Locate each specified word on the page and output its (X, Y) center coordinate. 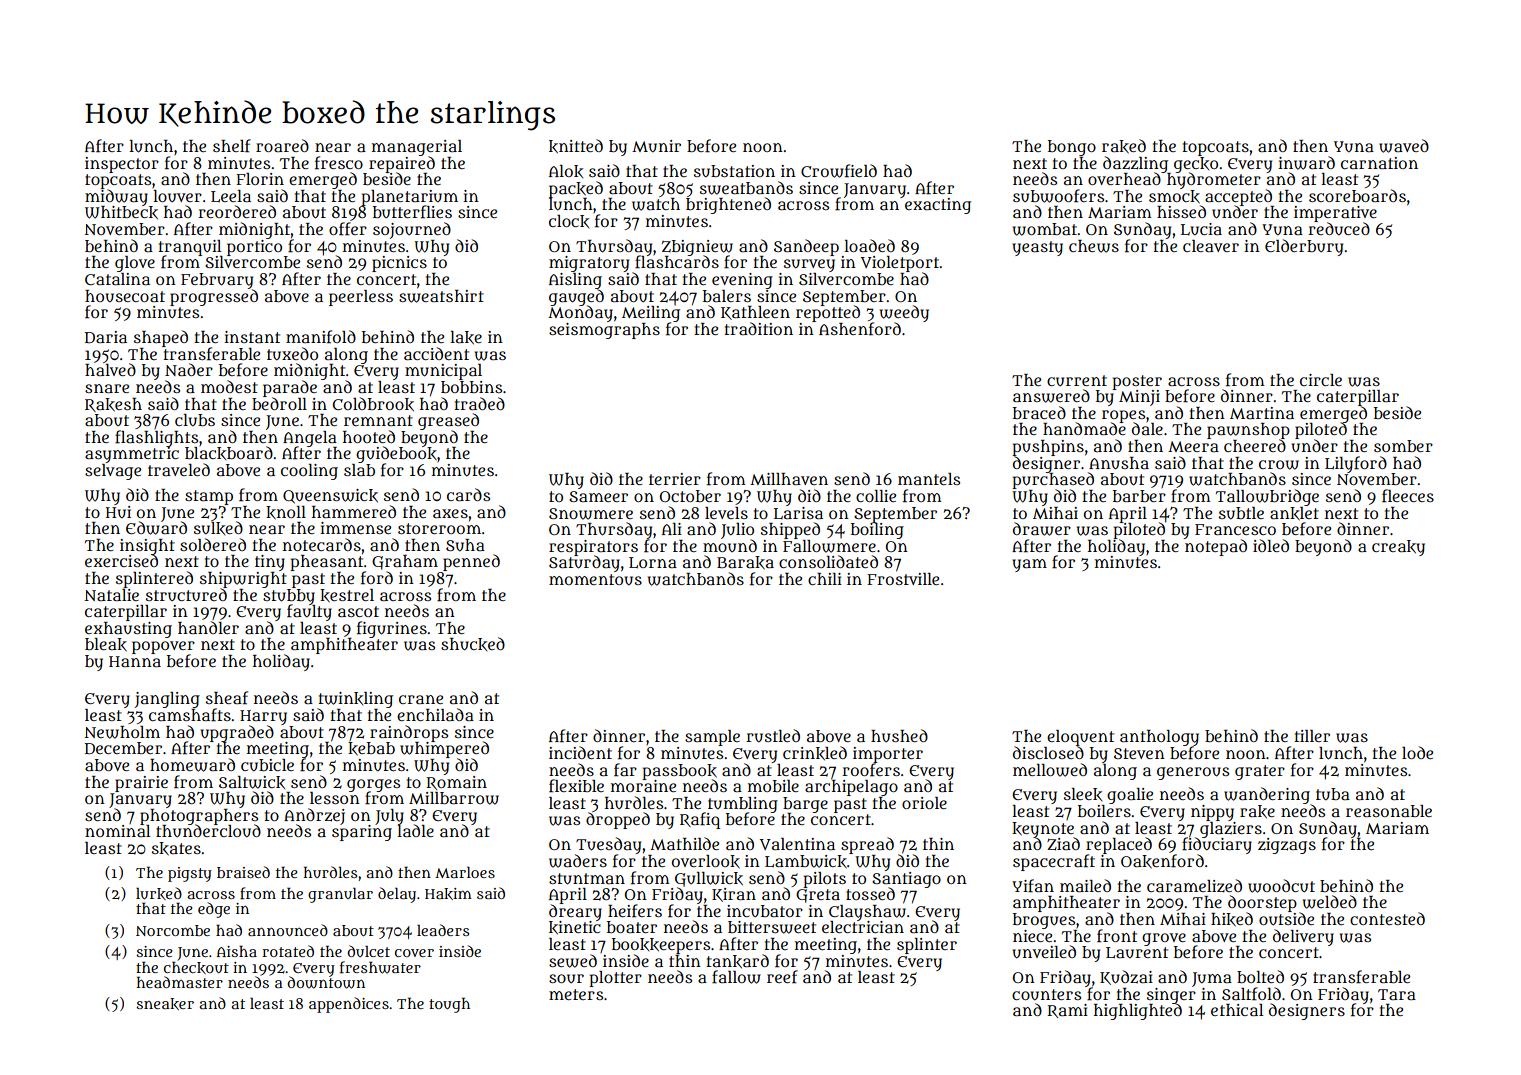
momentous (595, 580)
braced (1039, 412)
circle (1321, 380)
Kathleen (755, 313)
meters (576, 994)
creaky (1398, 548)
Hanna (135, 661)
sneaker (165, 1004)
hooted (369, 436)
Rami (1067, 1011)
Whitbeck (121, 213)
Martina (1262, 413)
